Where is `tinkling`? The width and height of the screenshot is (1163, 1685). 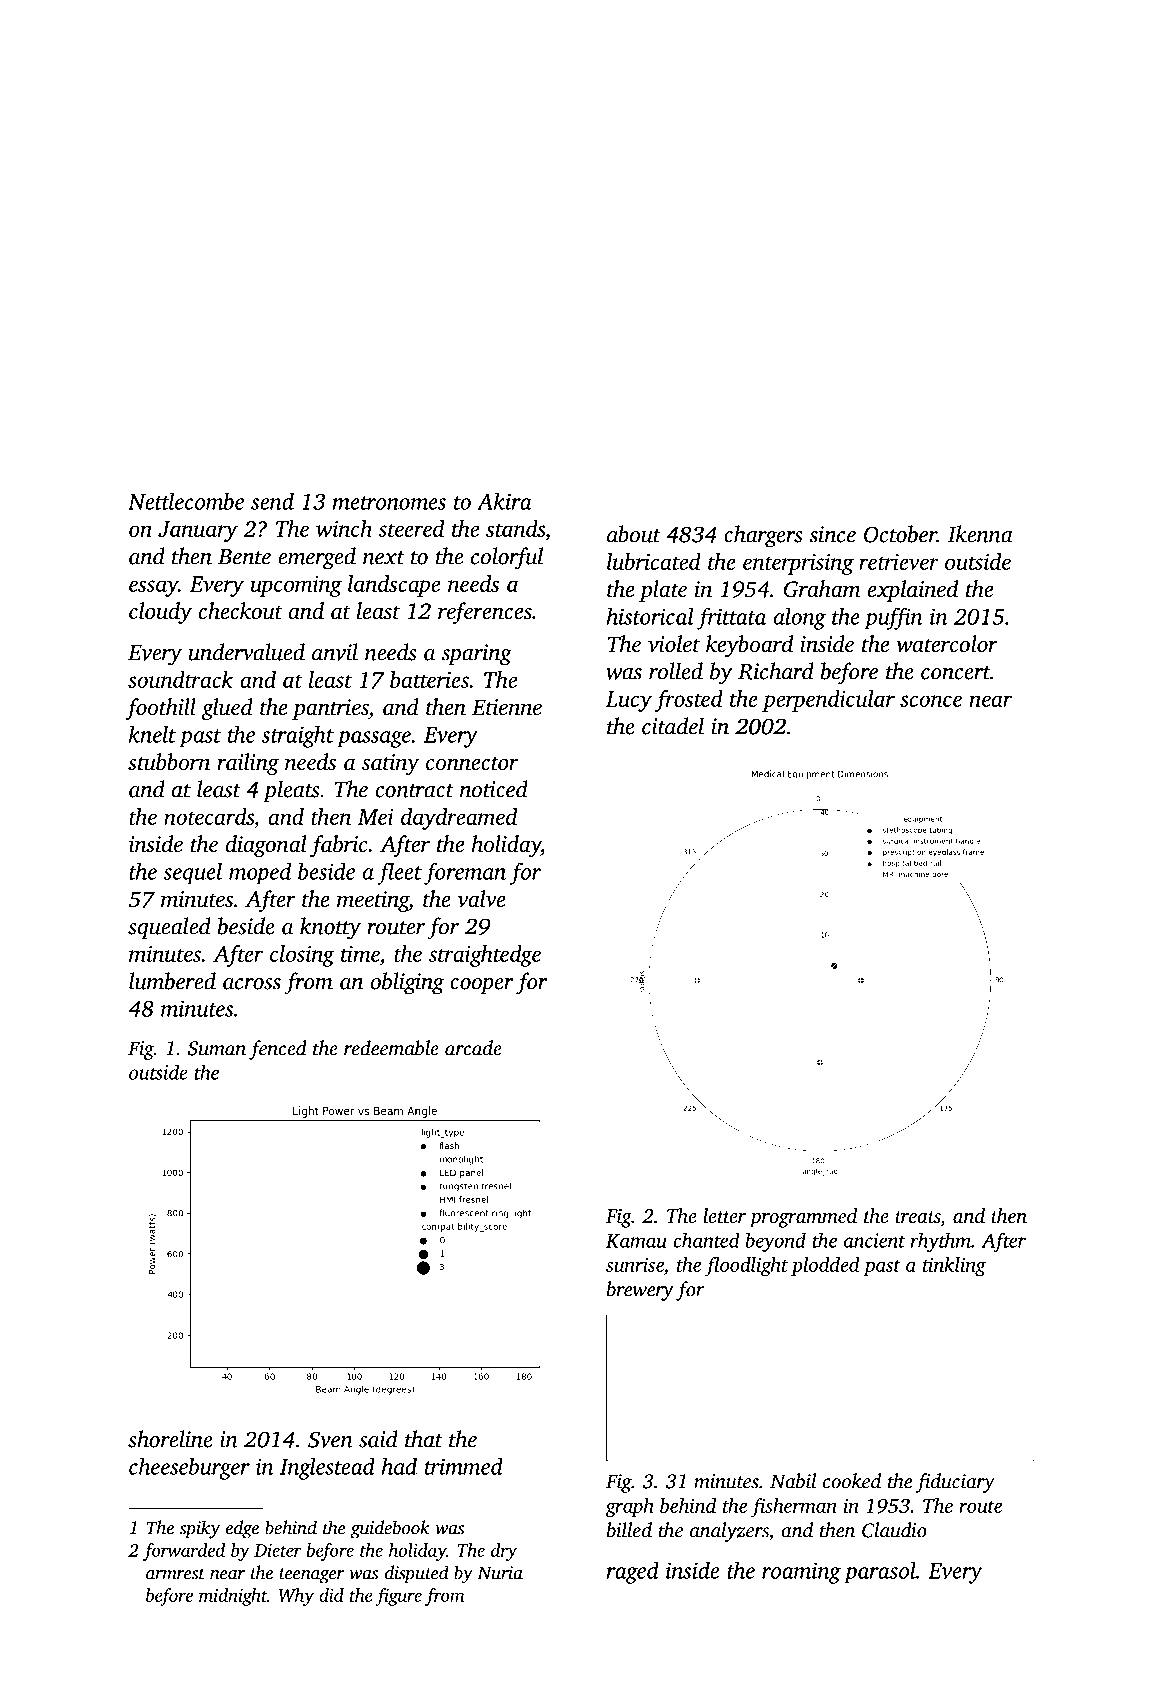
tinkling is located at coordinates (954, 1267).
